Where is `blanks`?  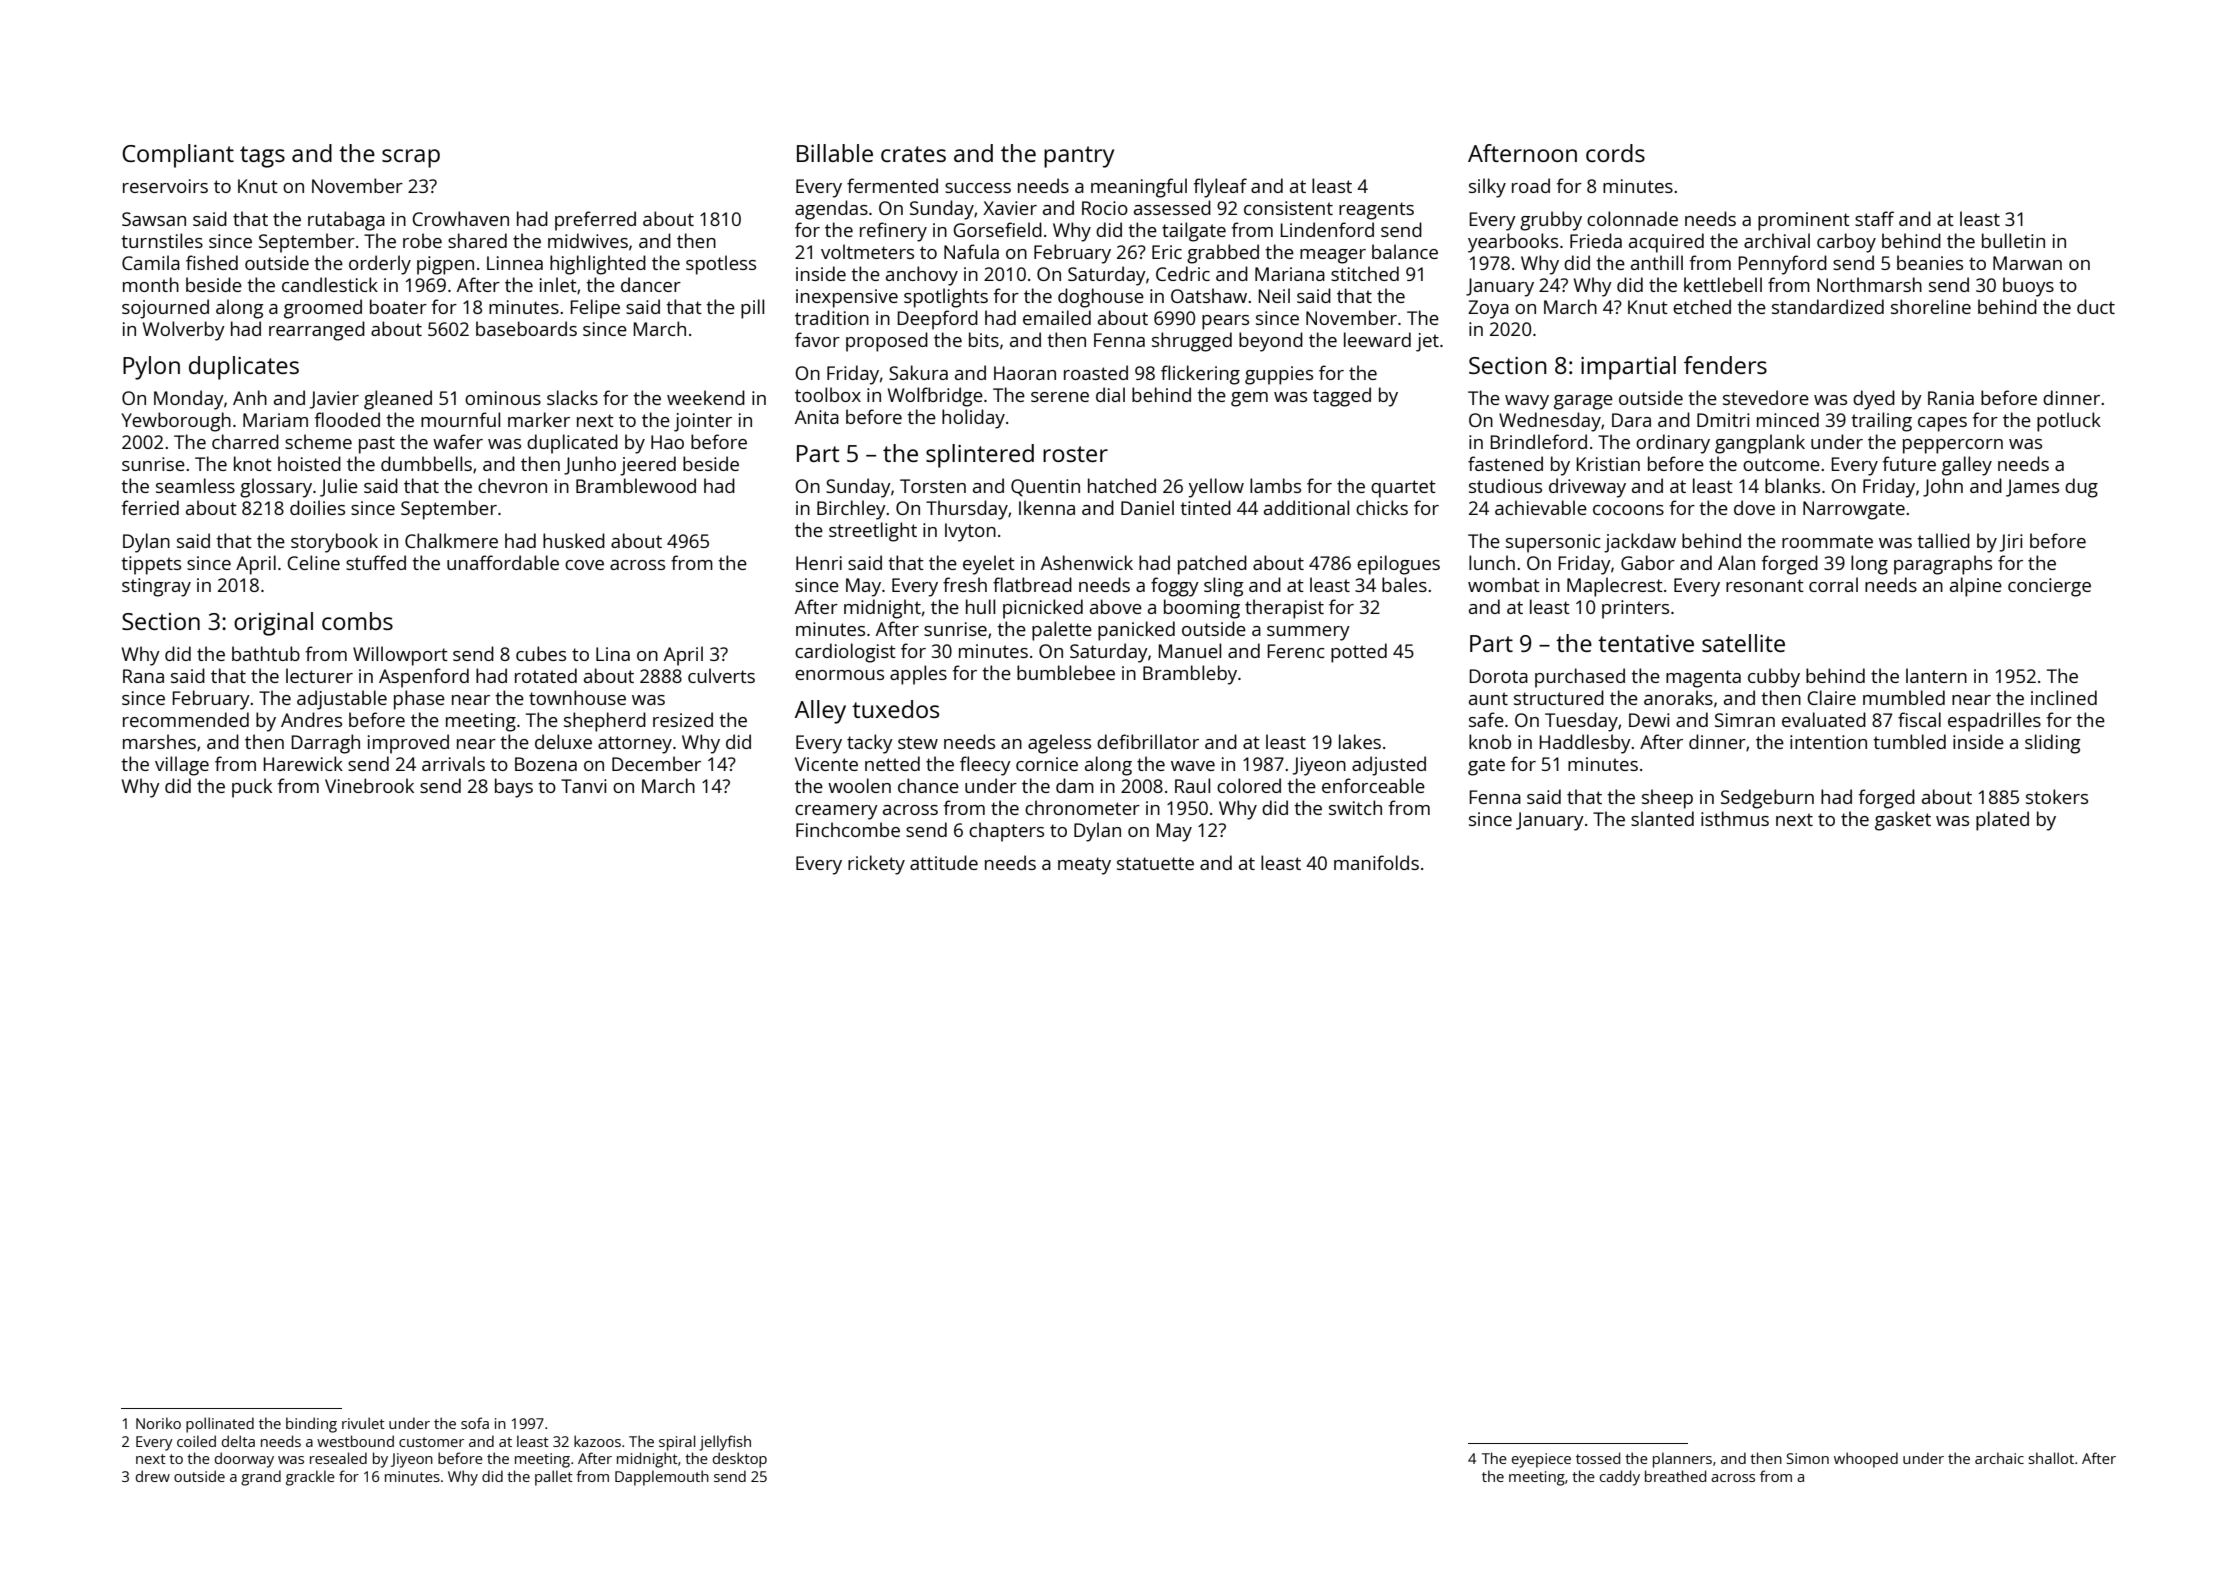
blanks is located at coordinates (1792, 485).
